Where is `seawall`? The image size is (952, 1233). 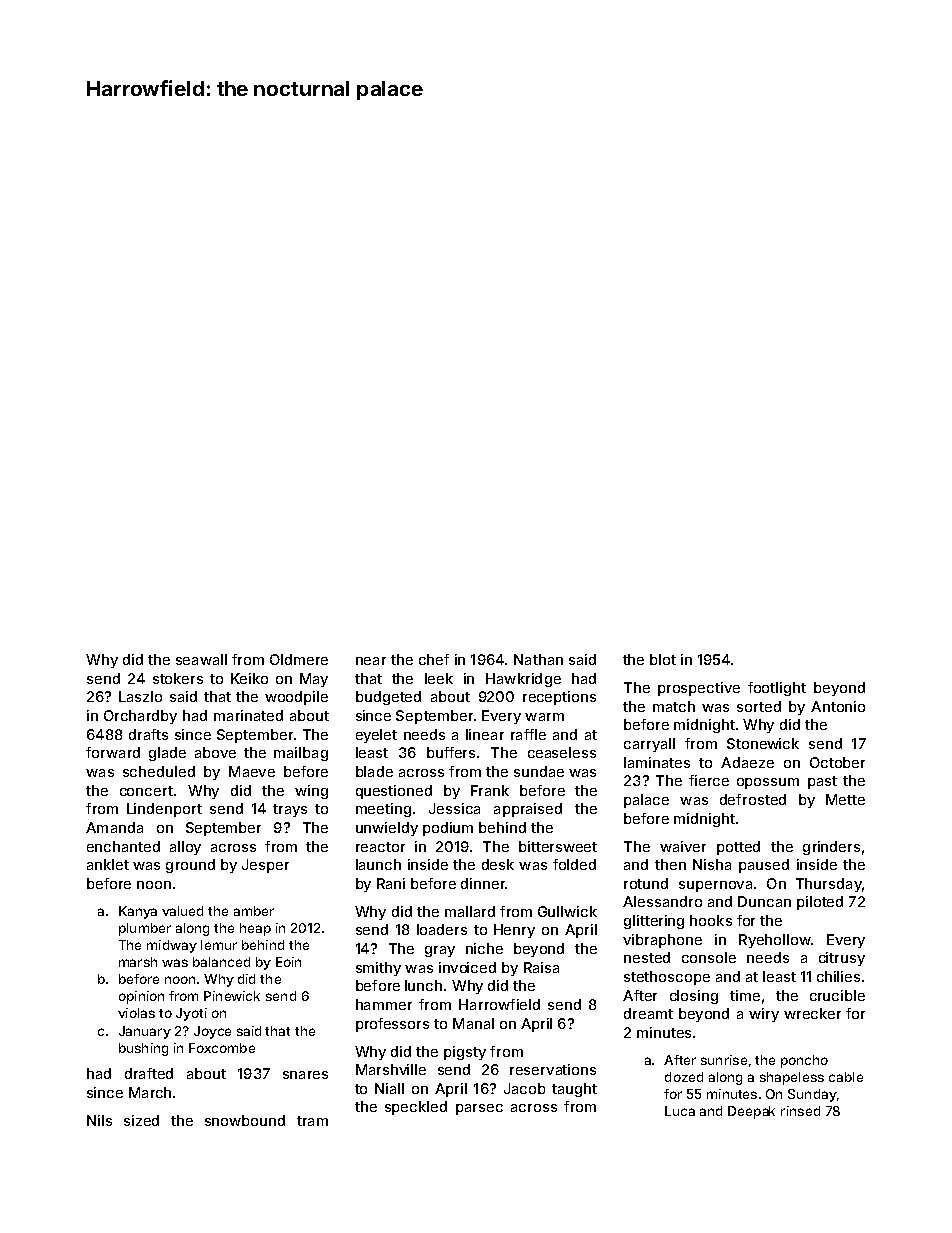 seawall is located at coordinates (201, 659).
